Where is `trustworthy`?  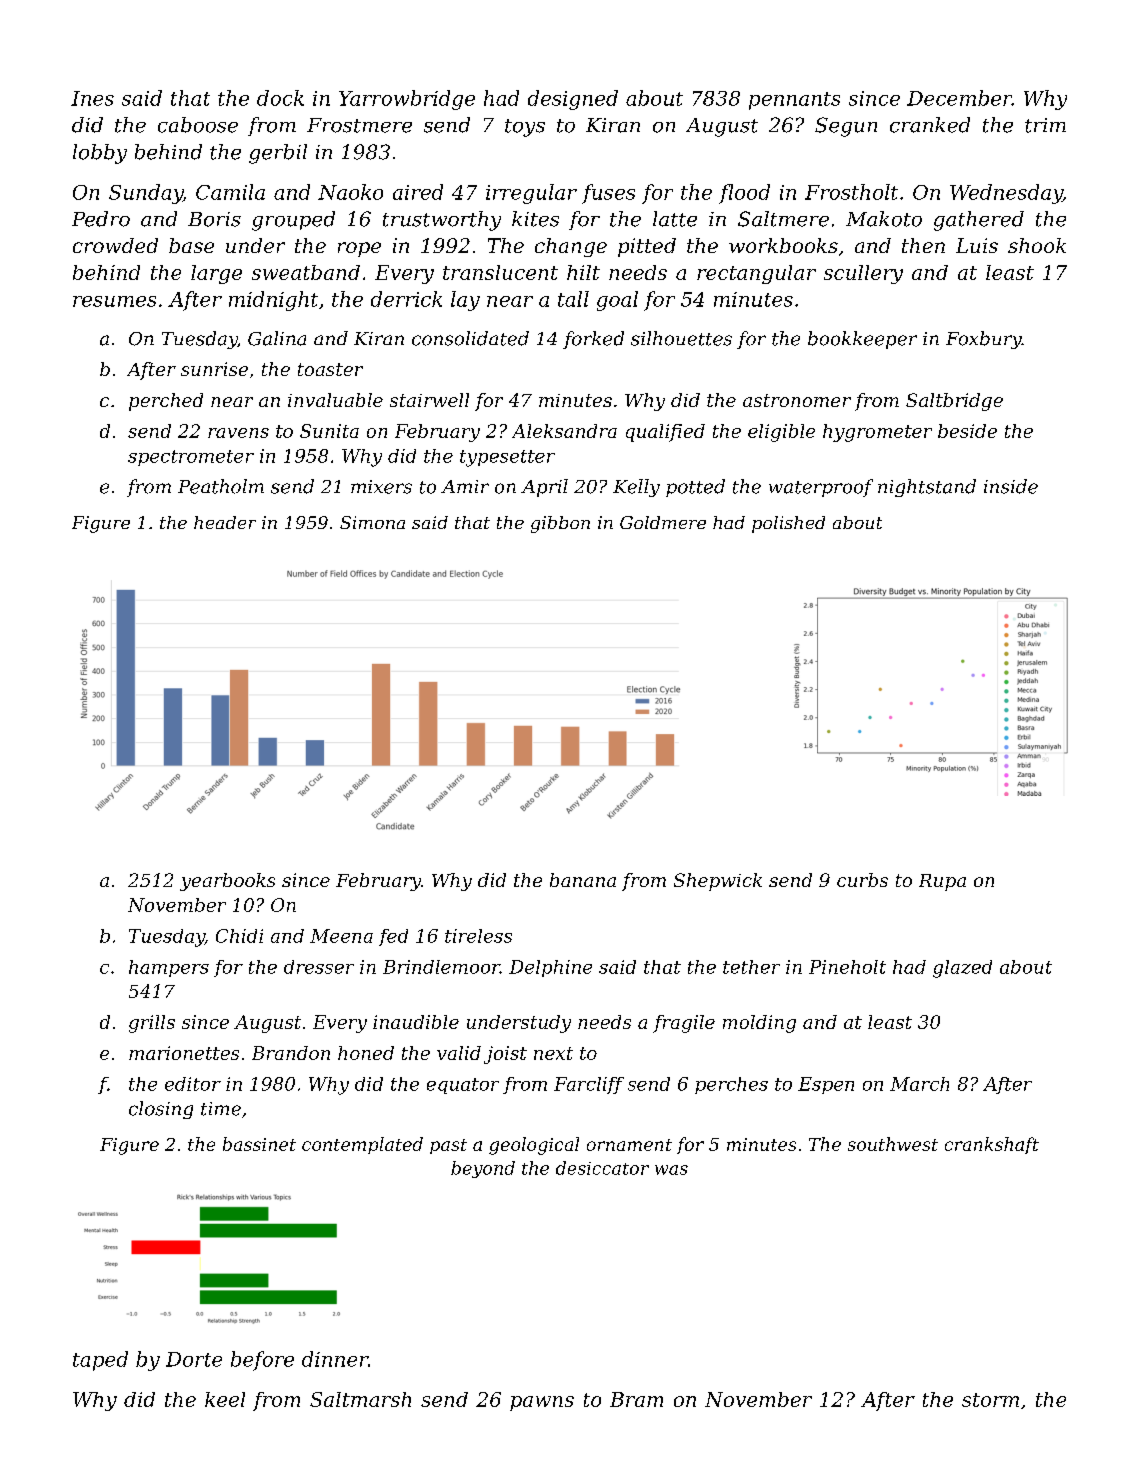 trustworthy is located at coordinates (442, 221).
